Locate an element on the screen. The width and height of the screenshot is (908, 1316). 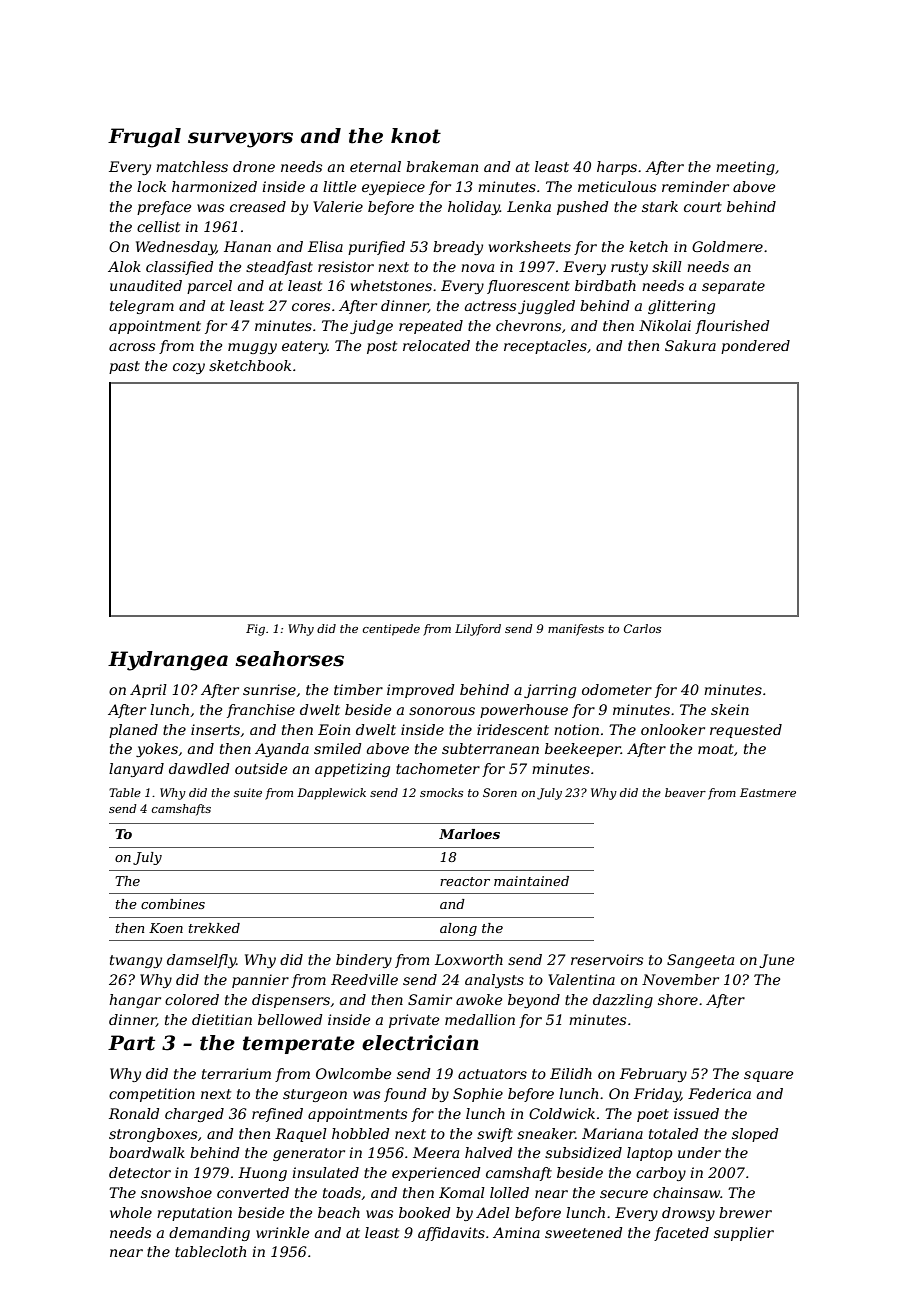
lanyard is located at coordinates (136, 770).
